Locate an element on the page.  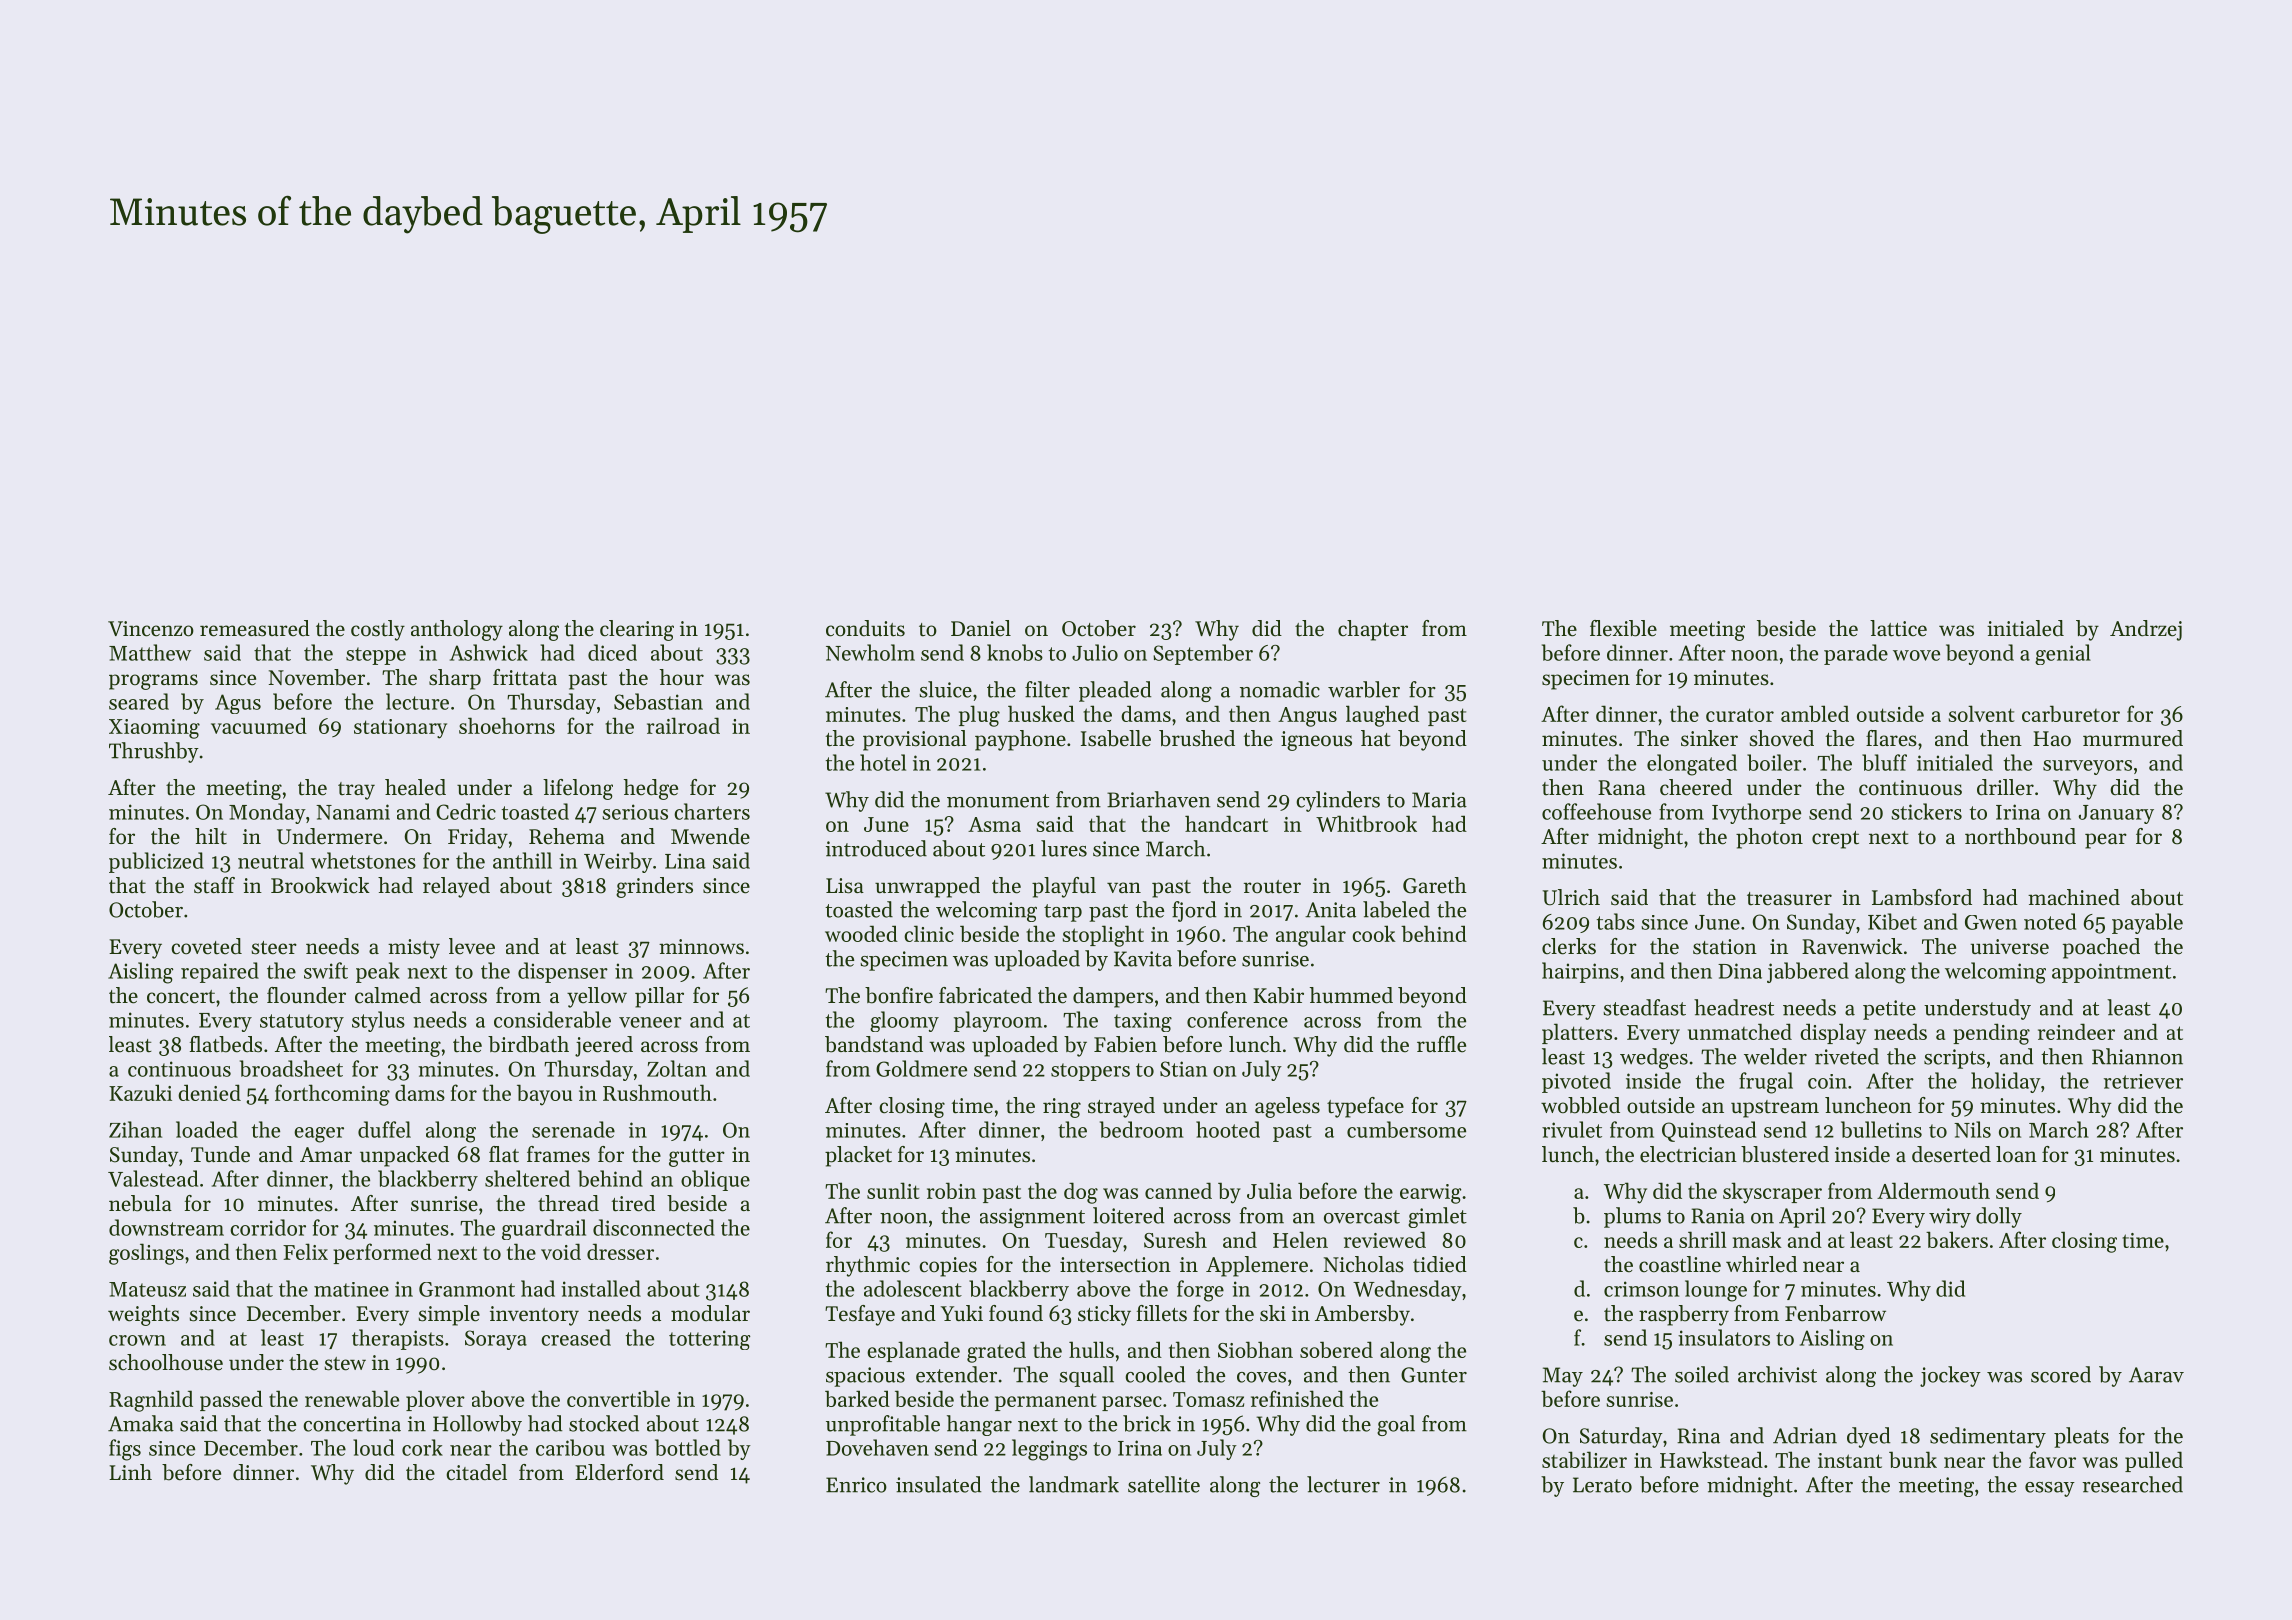
therapists is located at coordinates (398, 1339).
